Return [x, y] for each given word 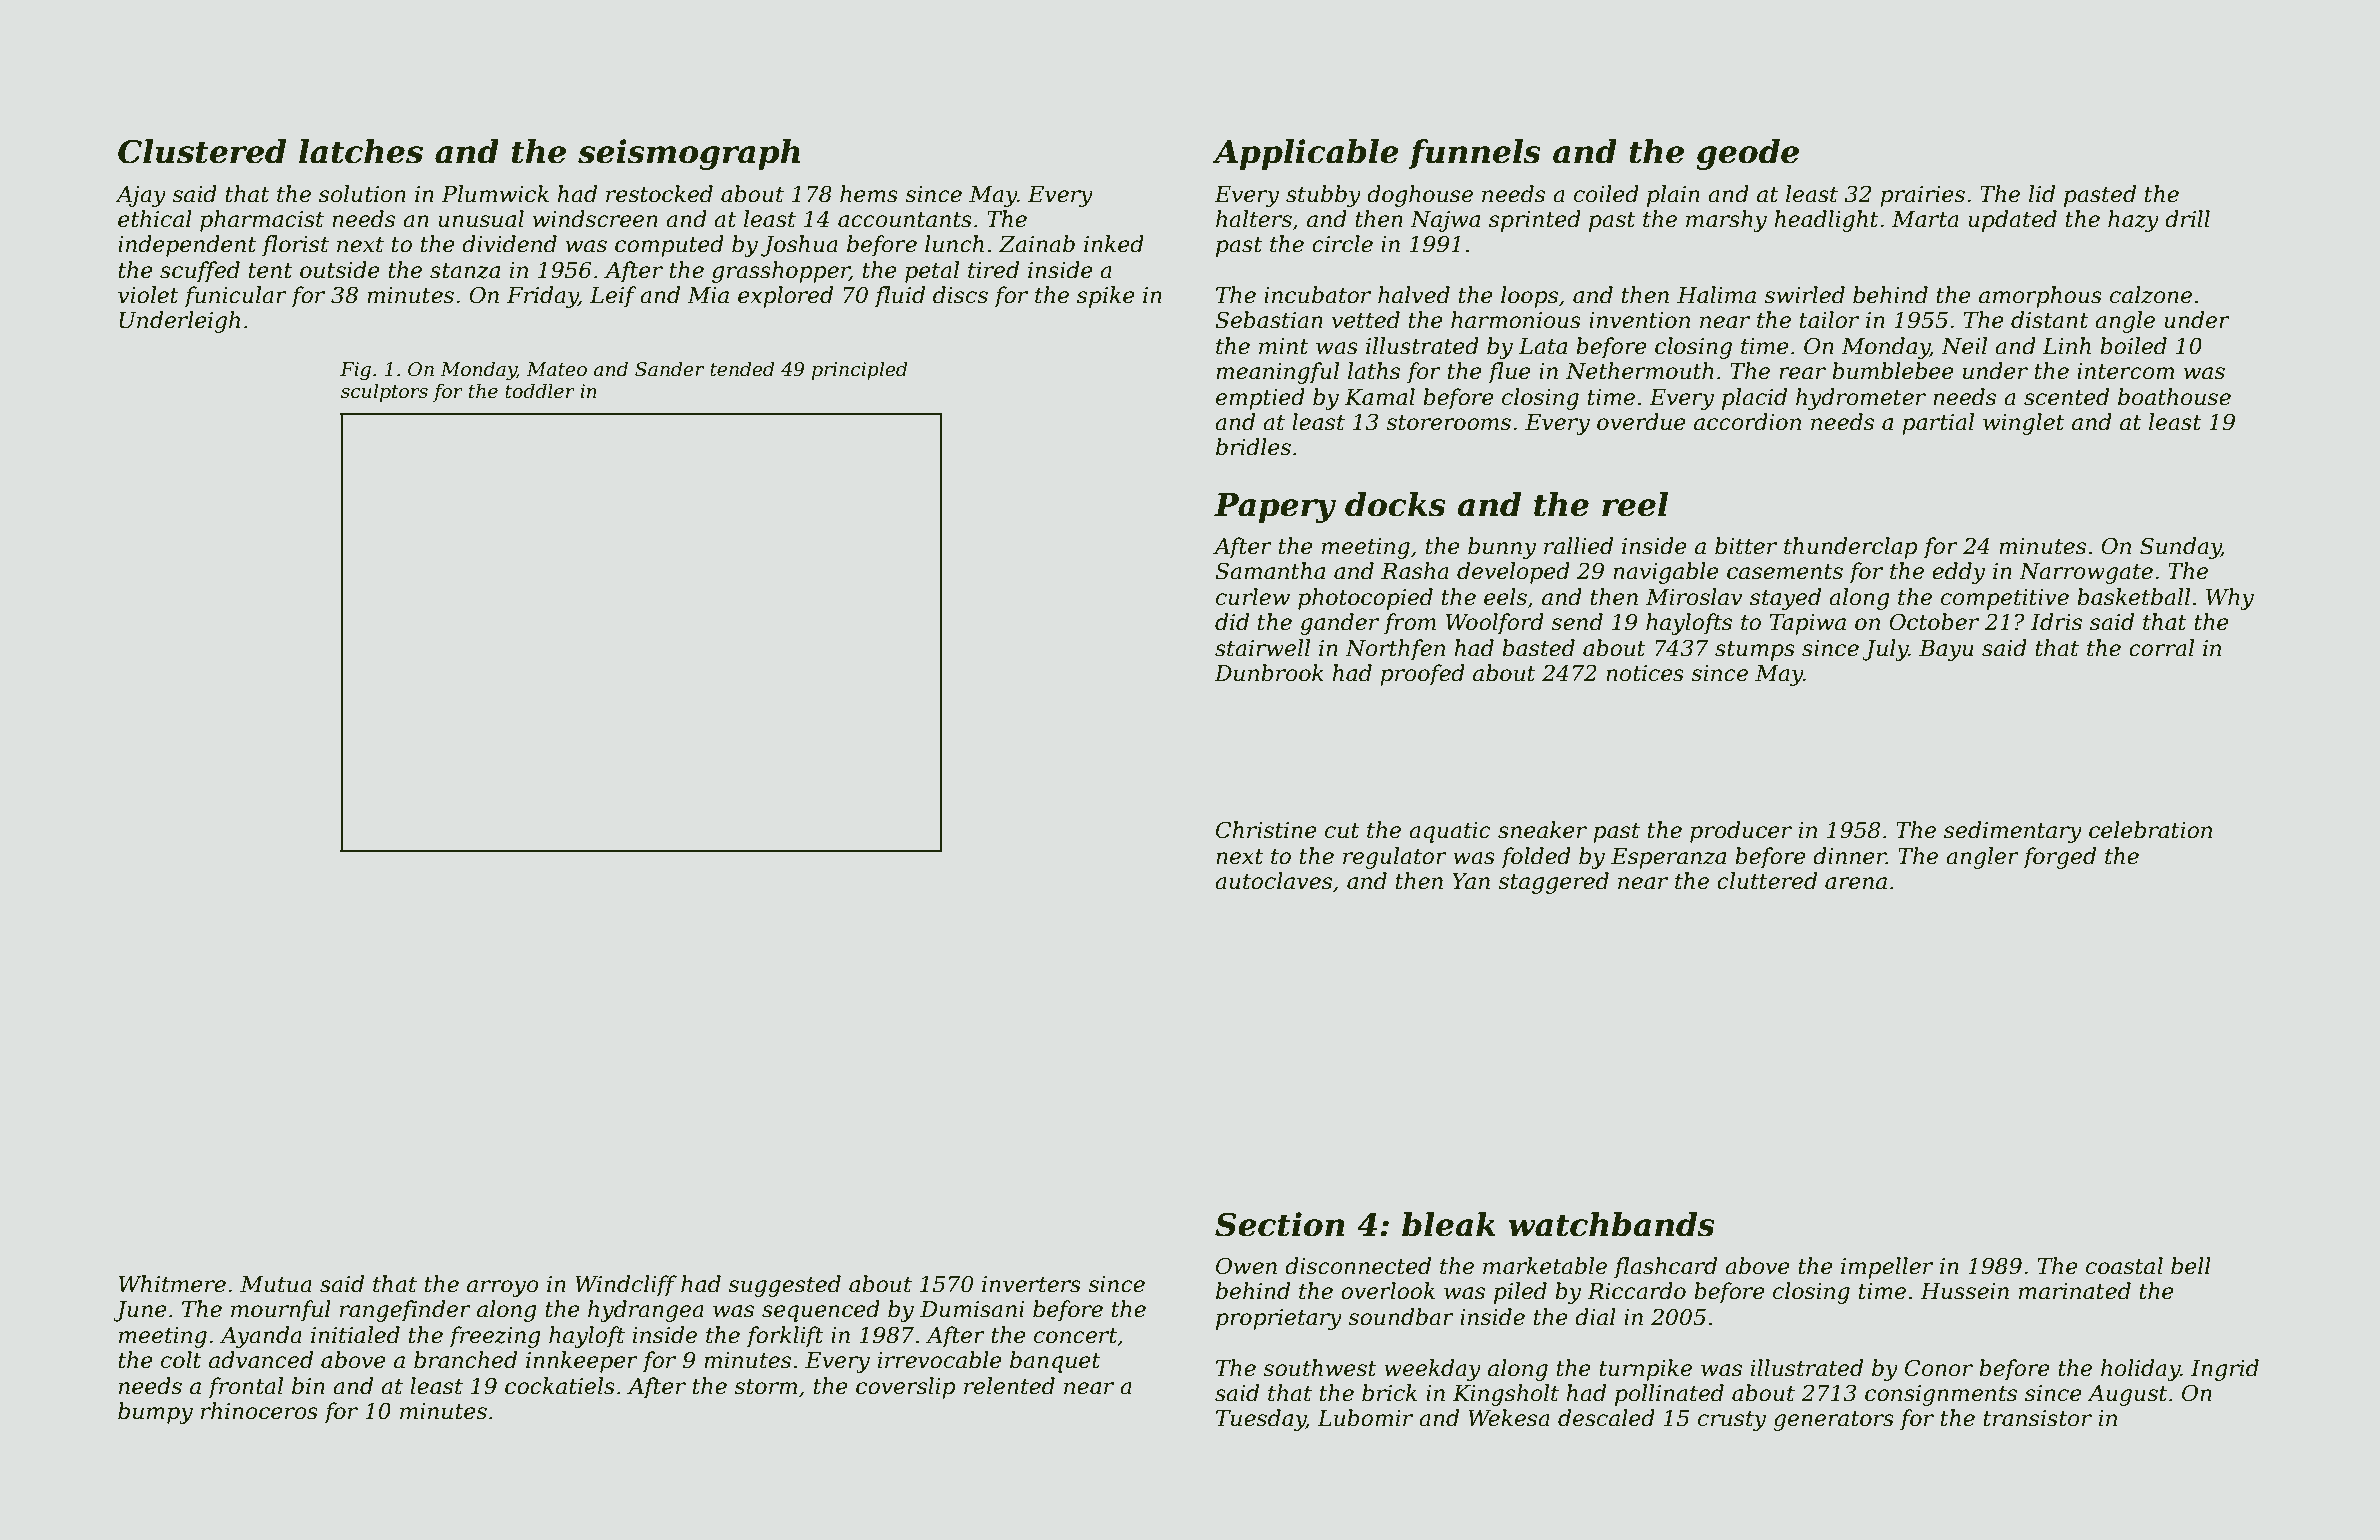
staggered [1553, 883]
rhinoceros [259, 1411]
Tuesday [1261, 1420]
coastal [2124, 1266]
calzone [2151, 295]
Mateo [556, 369]
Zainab [1037, 244]
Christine [1266, 830]
